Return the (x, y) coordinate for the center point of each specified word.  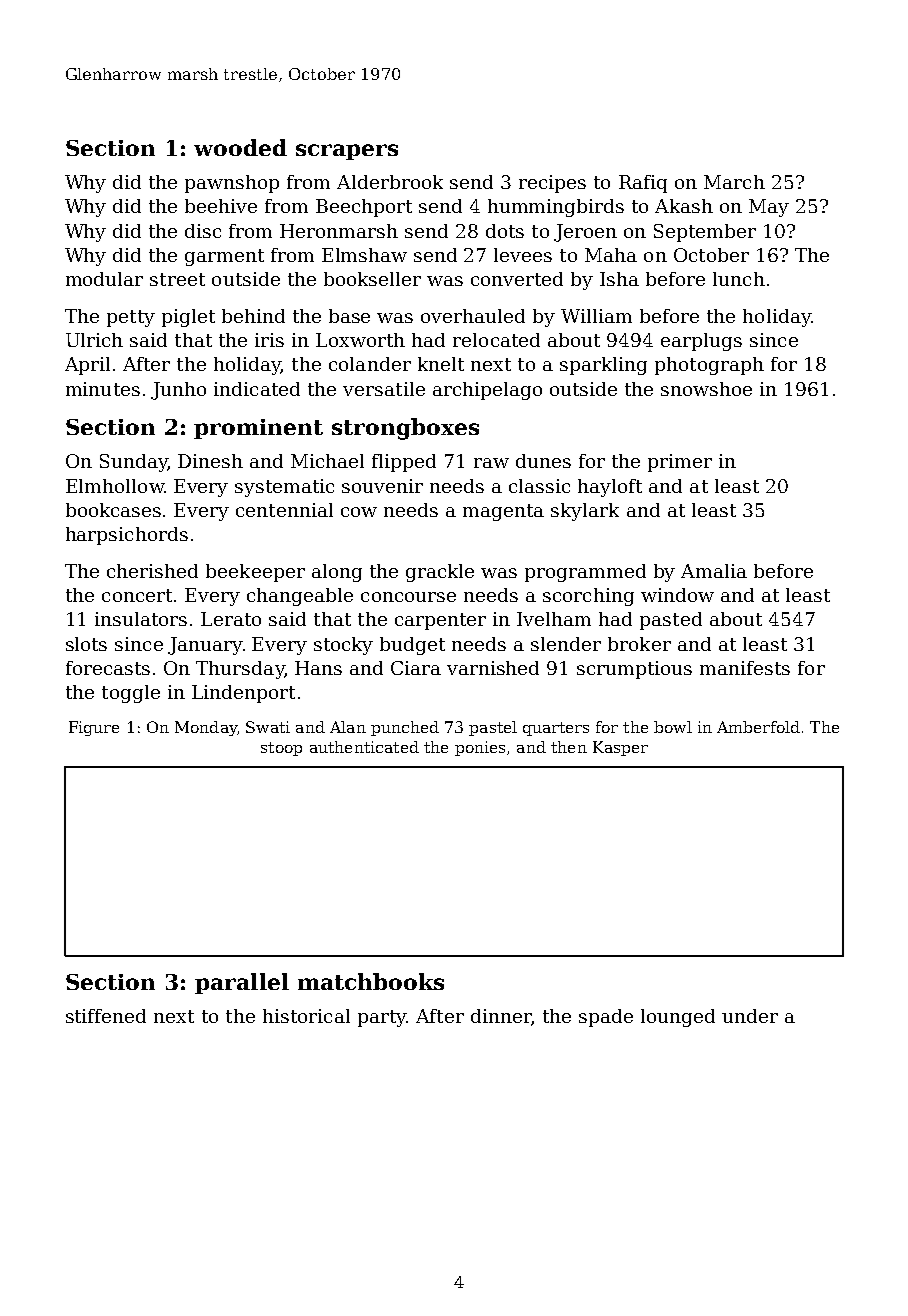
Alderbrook (390, 182)
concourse (408, 597)
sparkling (603, 366)
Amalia (714, 571)
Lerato (231, 619)
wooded (240, 147)
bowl (673, 727)
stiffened (106, 1016)
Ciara (416, 668)
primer (680, 463)
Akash (684, 206)
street (177, 279)
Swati (268, 727)
